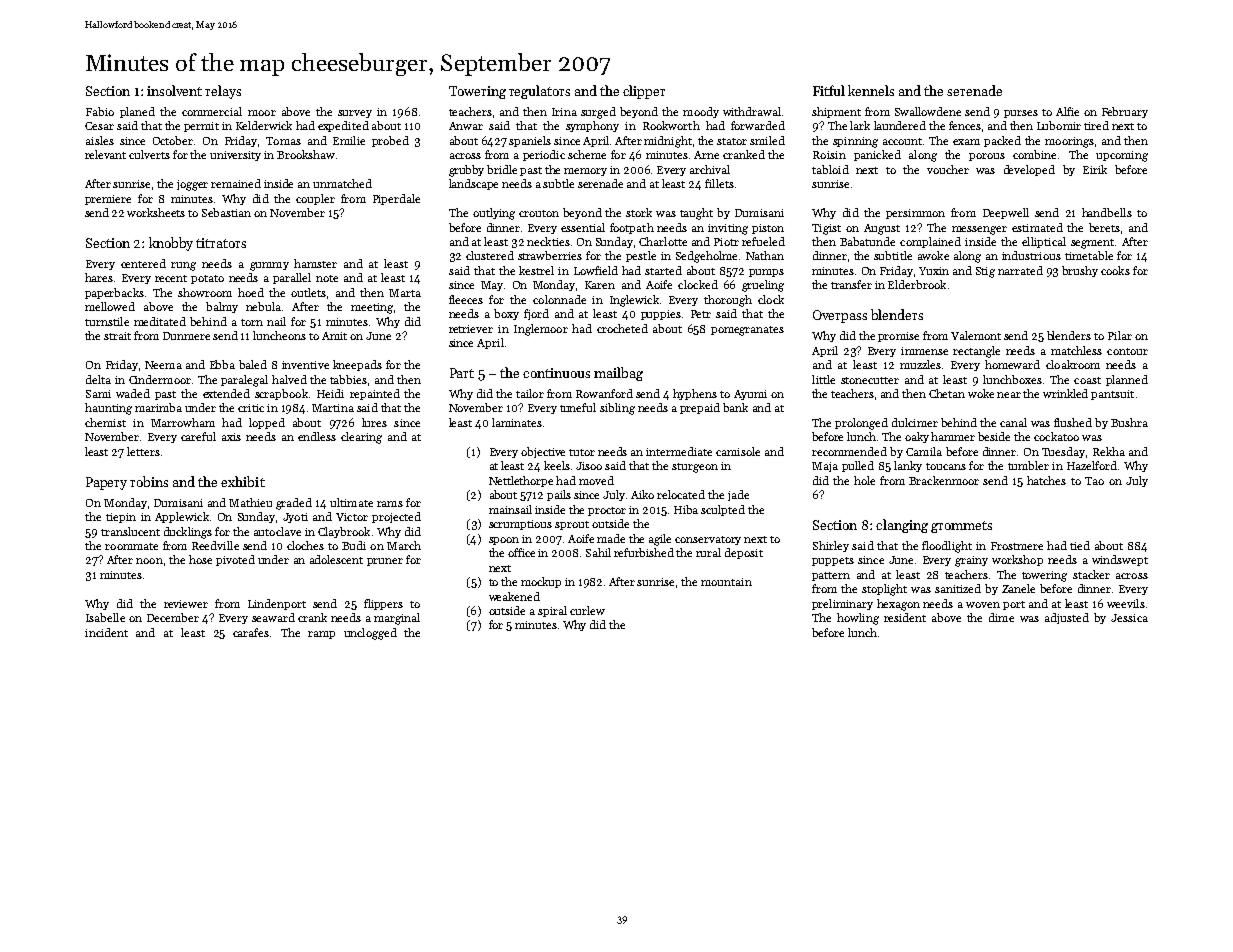 This page has width=1233, height=952. Describe the element at coordinates (548, 241) in the page. I see `neckties` at that location.
